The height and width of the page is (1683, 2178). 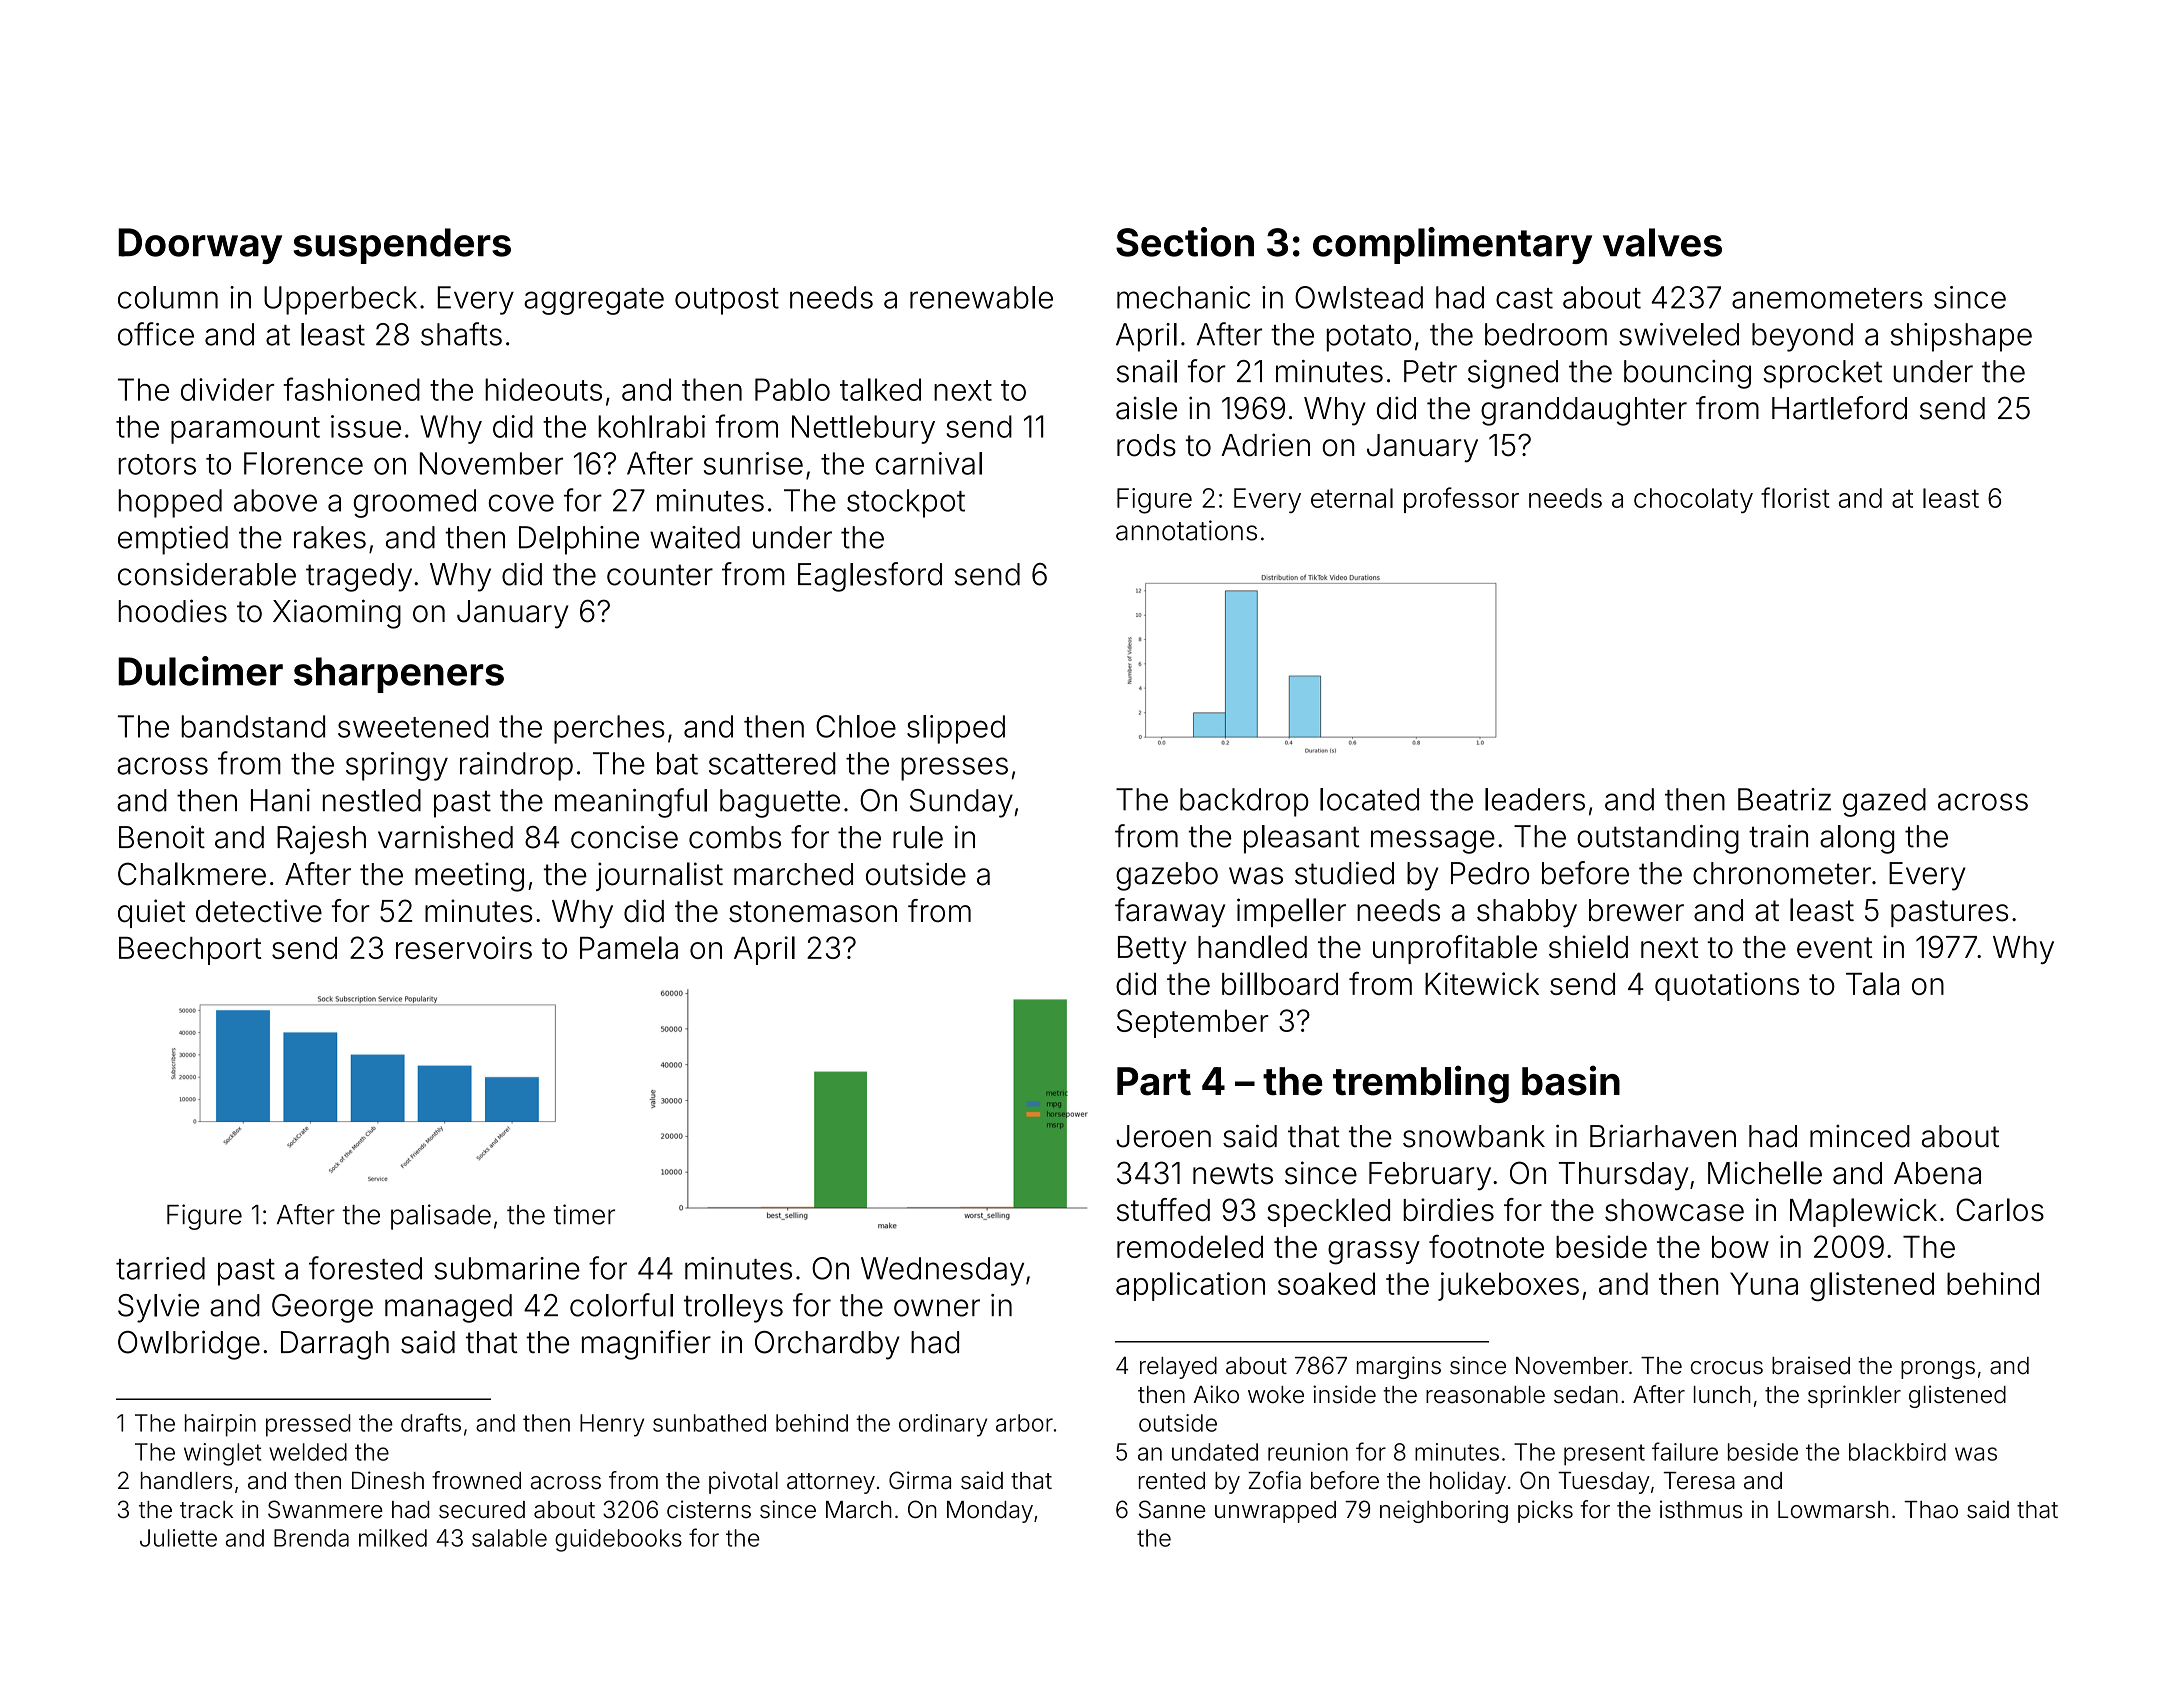 I want to click on gazed, so click(x=1884, y=802).
